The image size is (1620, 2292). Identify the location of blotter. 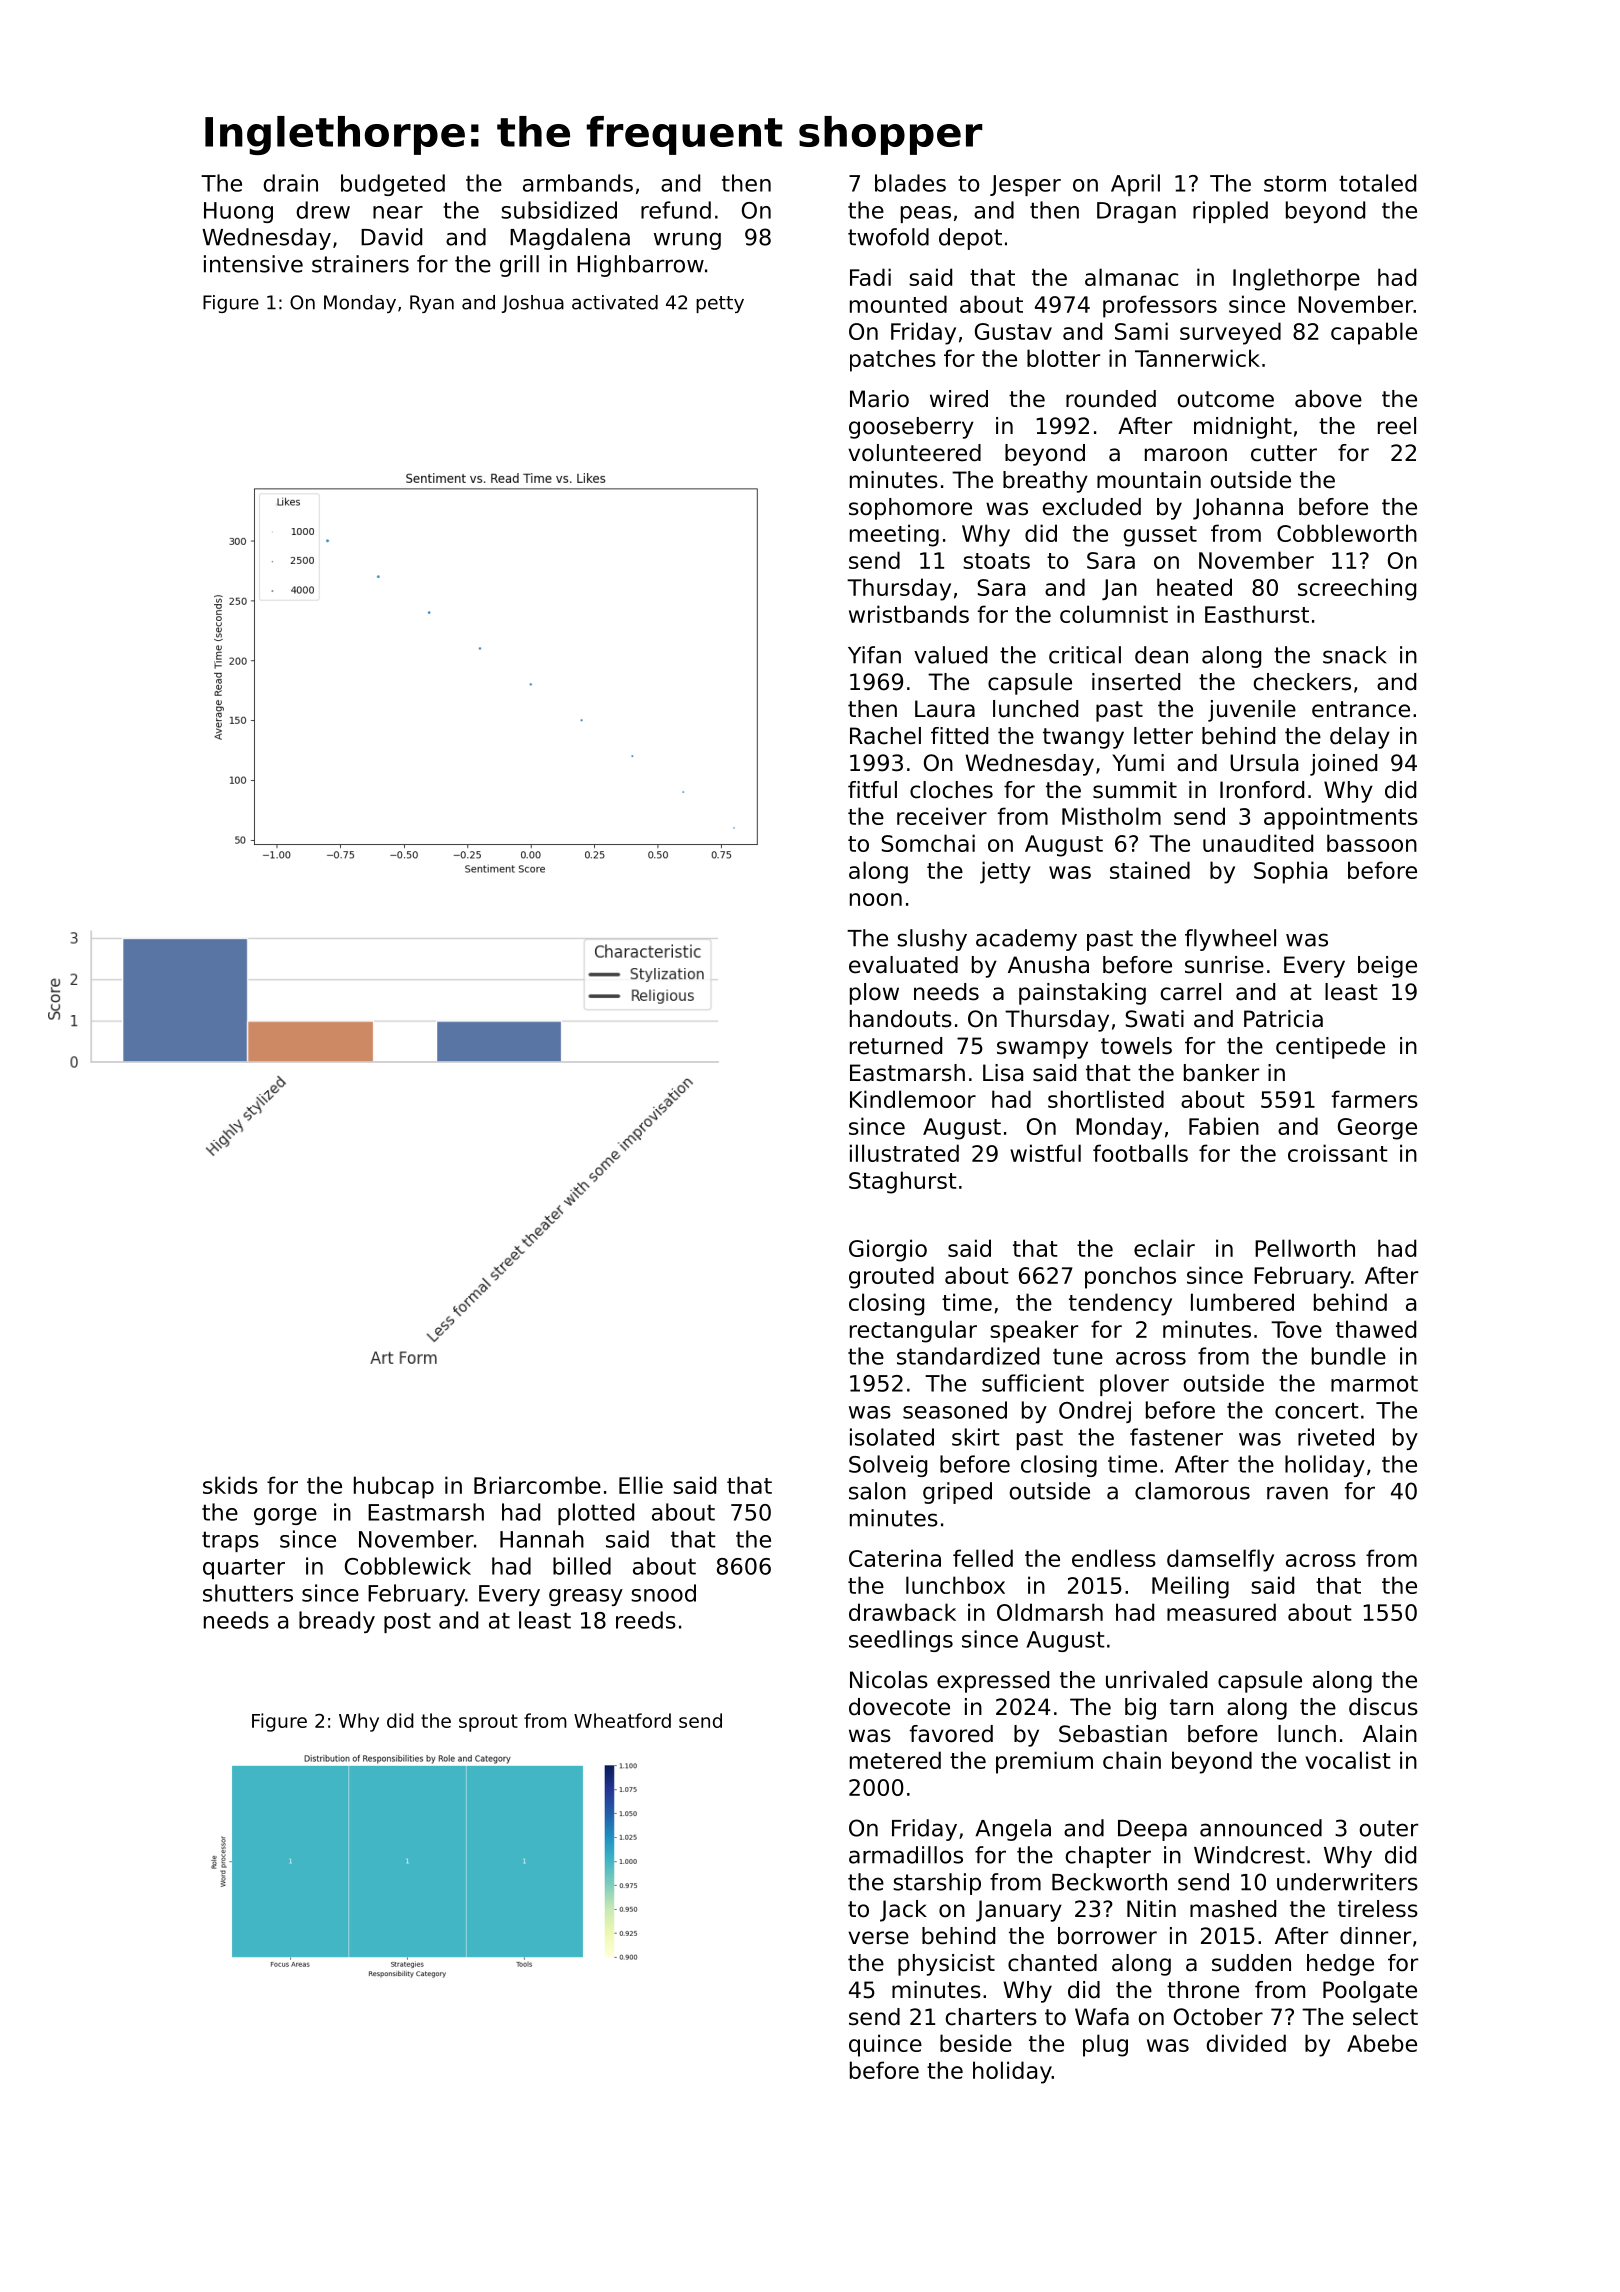
(1063, 358).
